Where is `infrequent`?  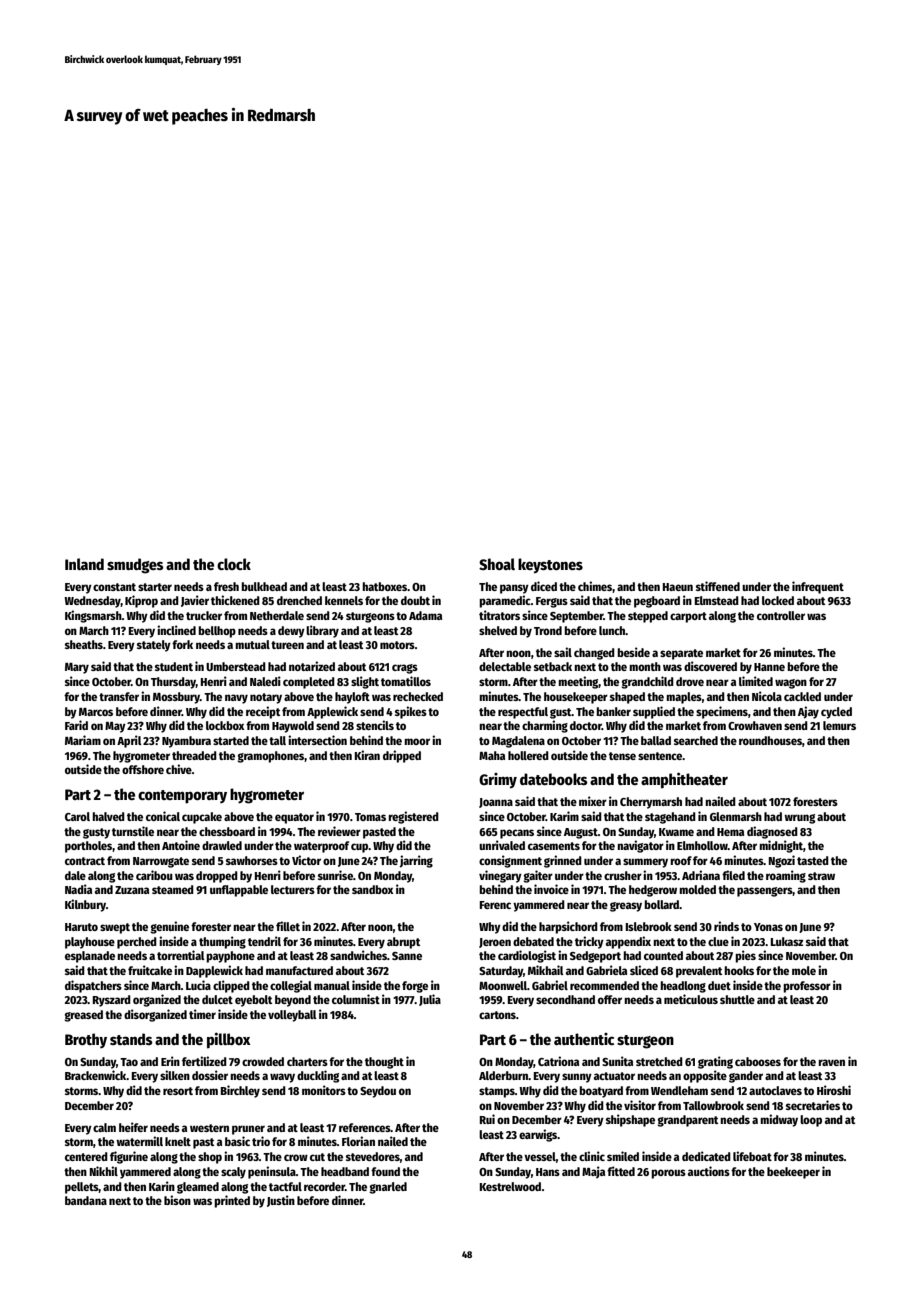
infrequent is located at coordinates (818, 587).
